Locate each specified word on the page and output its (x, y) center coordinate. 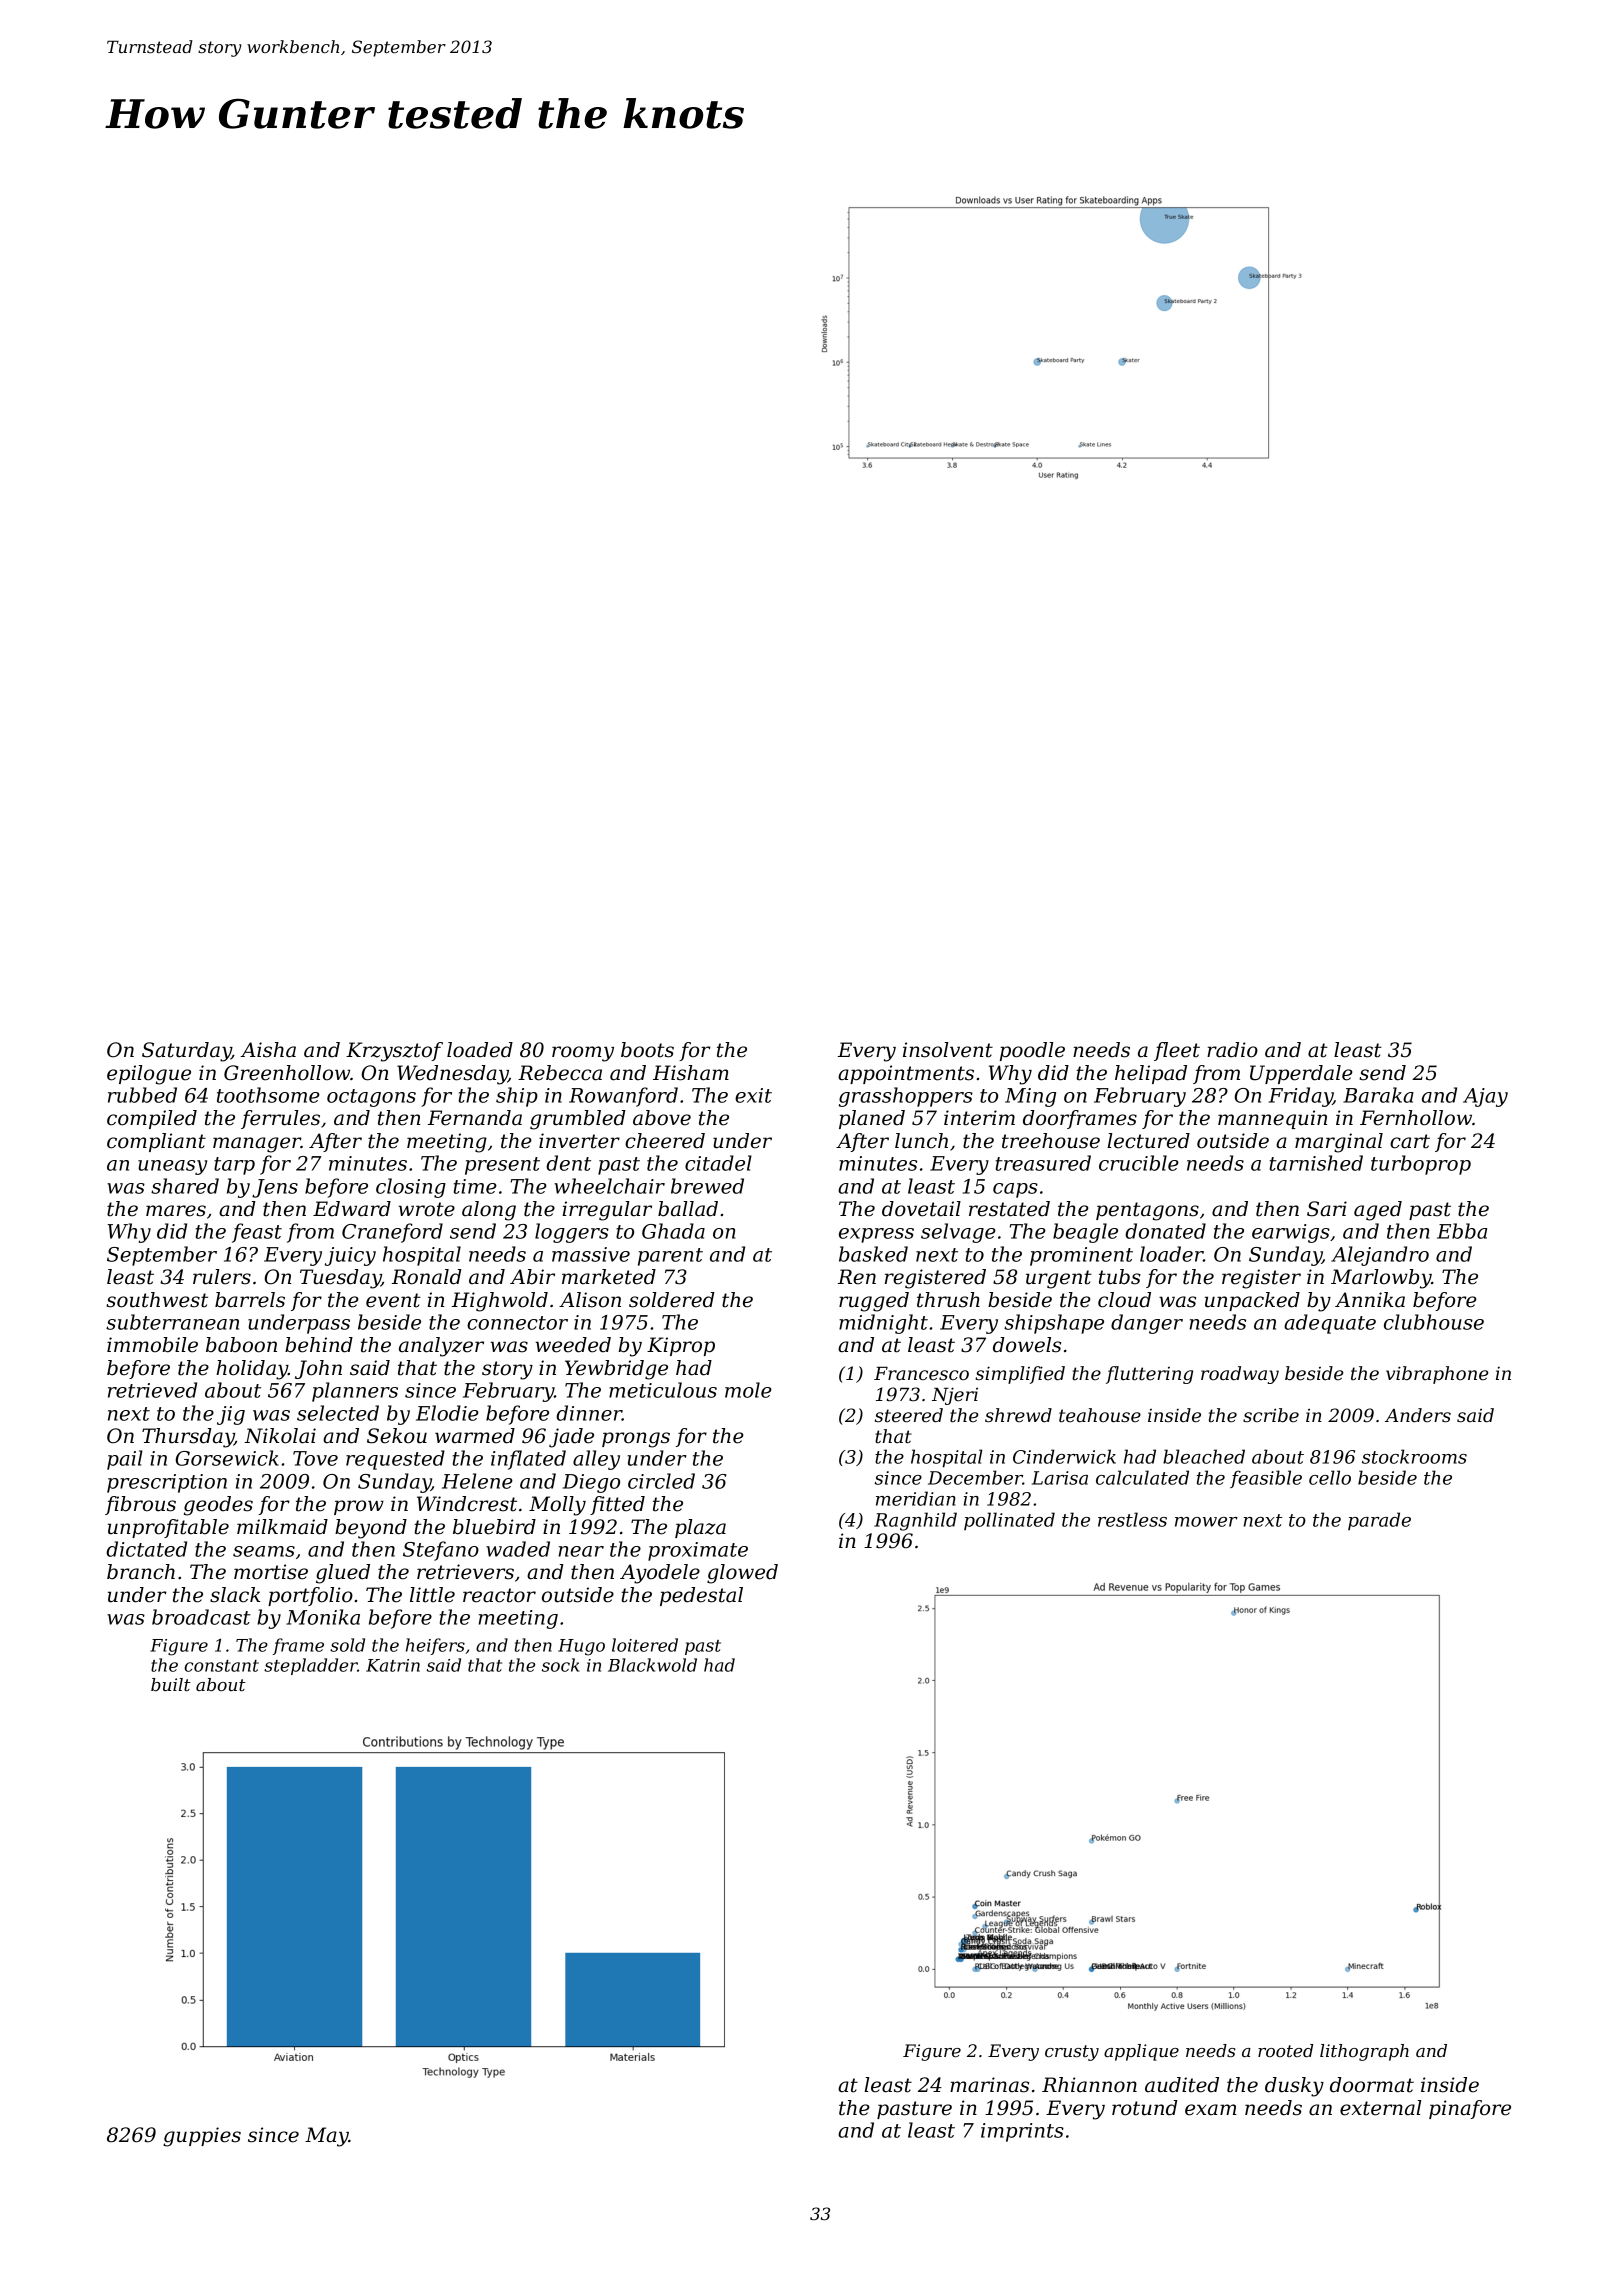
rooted (1285, 2050)
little (432, 1595)
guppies (202, 2137)
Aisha (268, 1050)
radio (1232, 1050)
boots (647, 1050)
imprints (1022, 2132)
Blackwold (652, 1665)
